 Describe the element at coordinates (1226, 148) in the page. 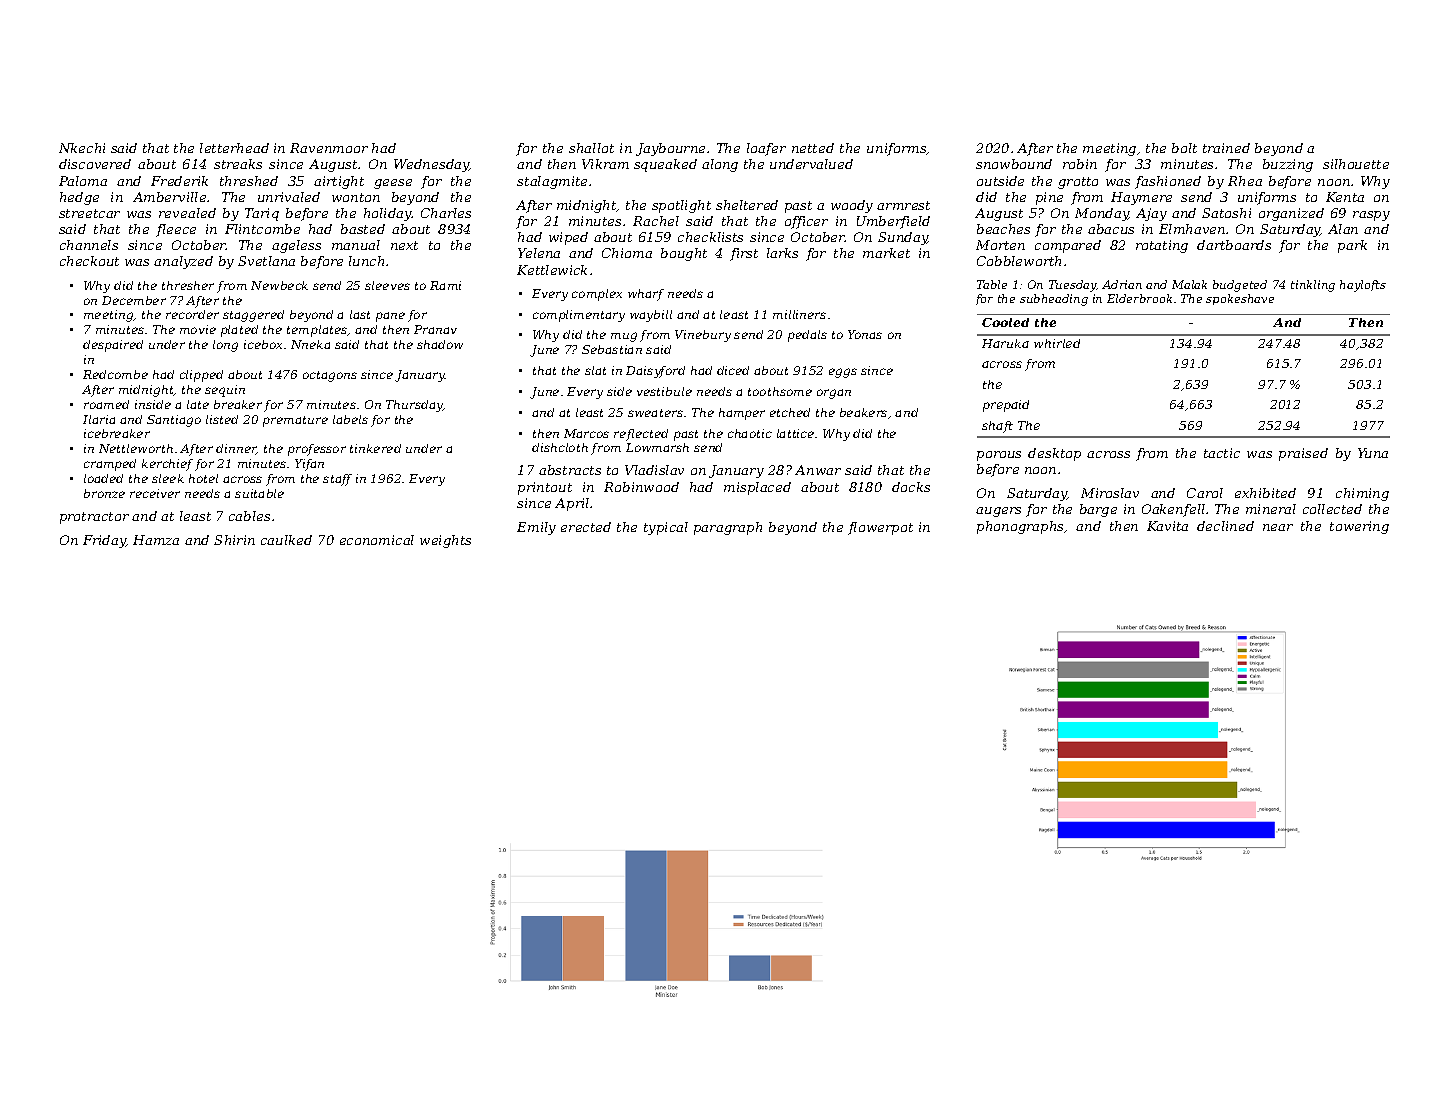

I see `trained` at that location.
